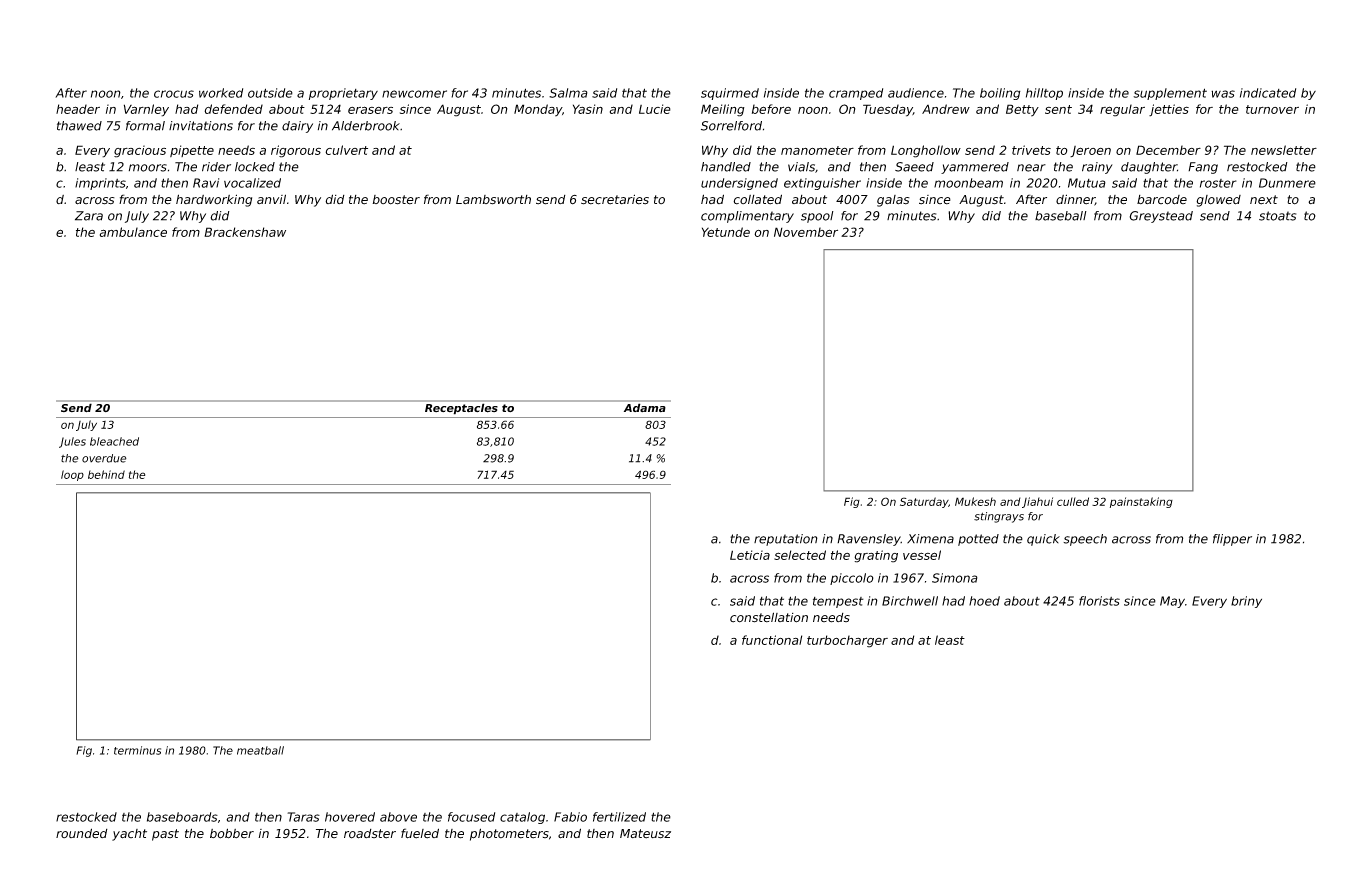 The height and width of the screenshot is (887, 1372). What do you see at coordinates (924, 502) in the screenshot?
I see `Saturday` at bounding box center [924, 502].
